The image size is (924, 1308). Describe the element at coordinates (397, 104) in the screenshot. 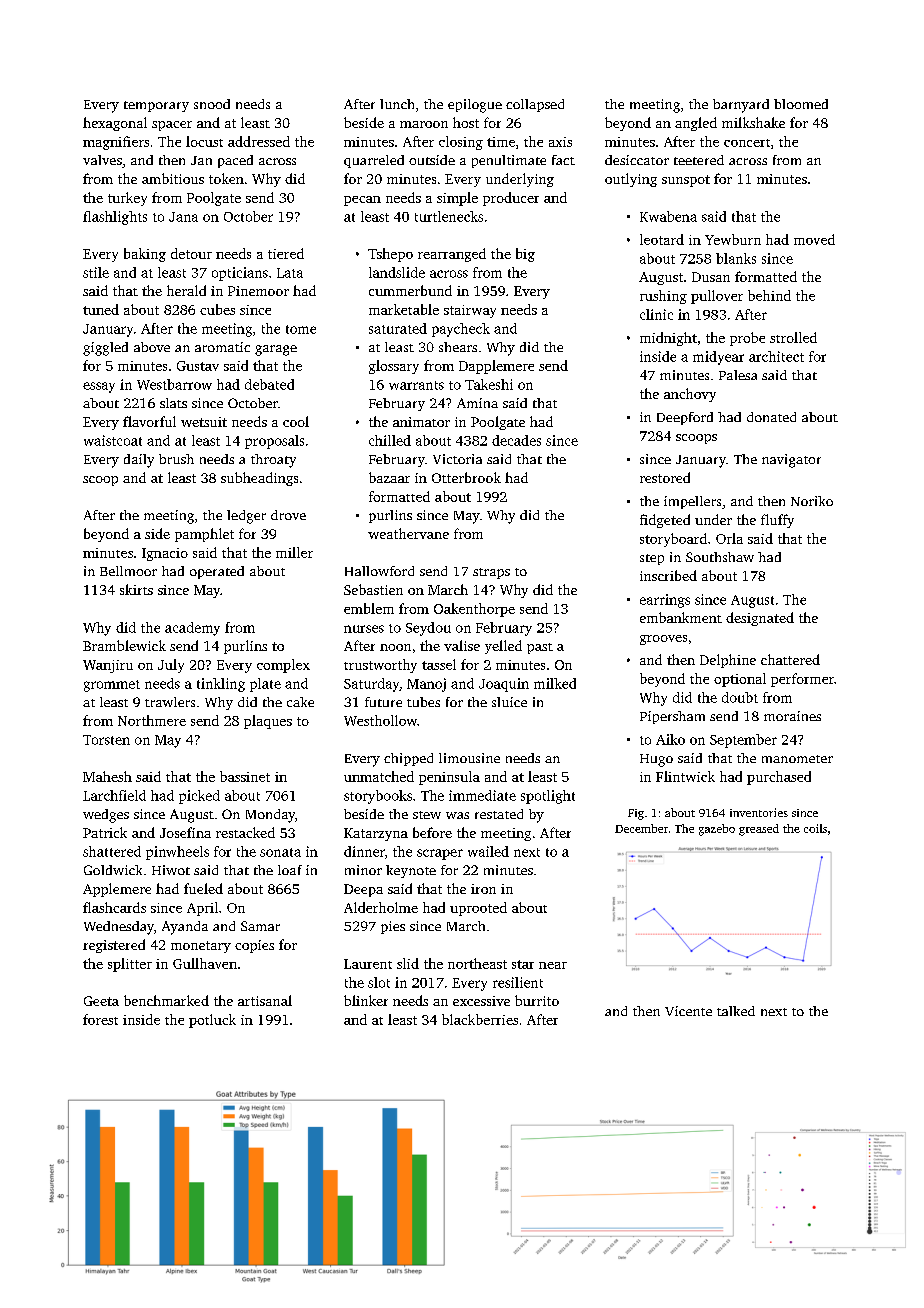

I see `lunch` at that location.
